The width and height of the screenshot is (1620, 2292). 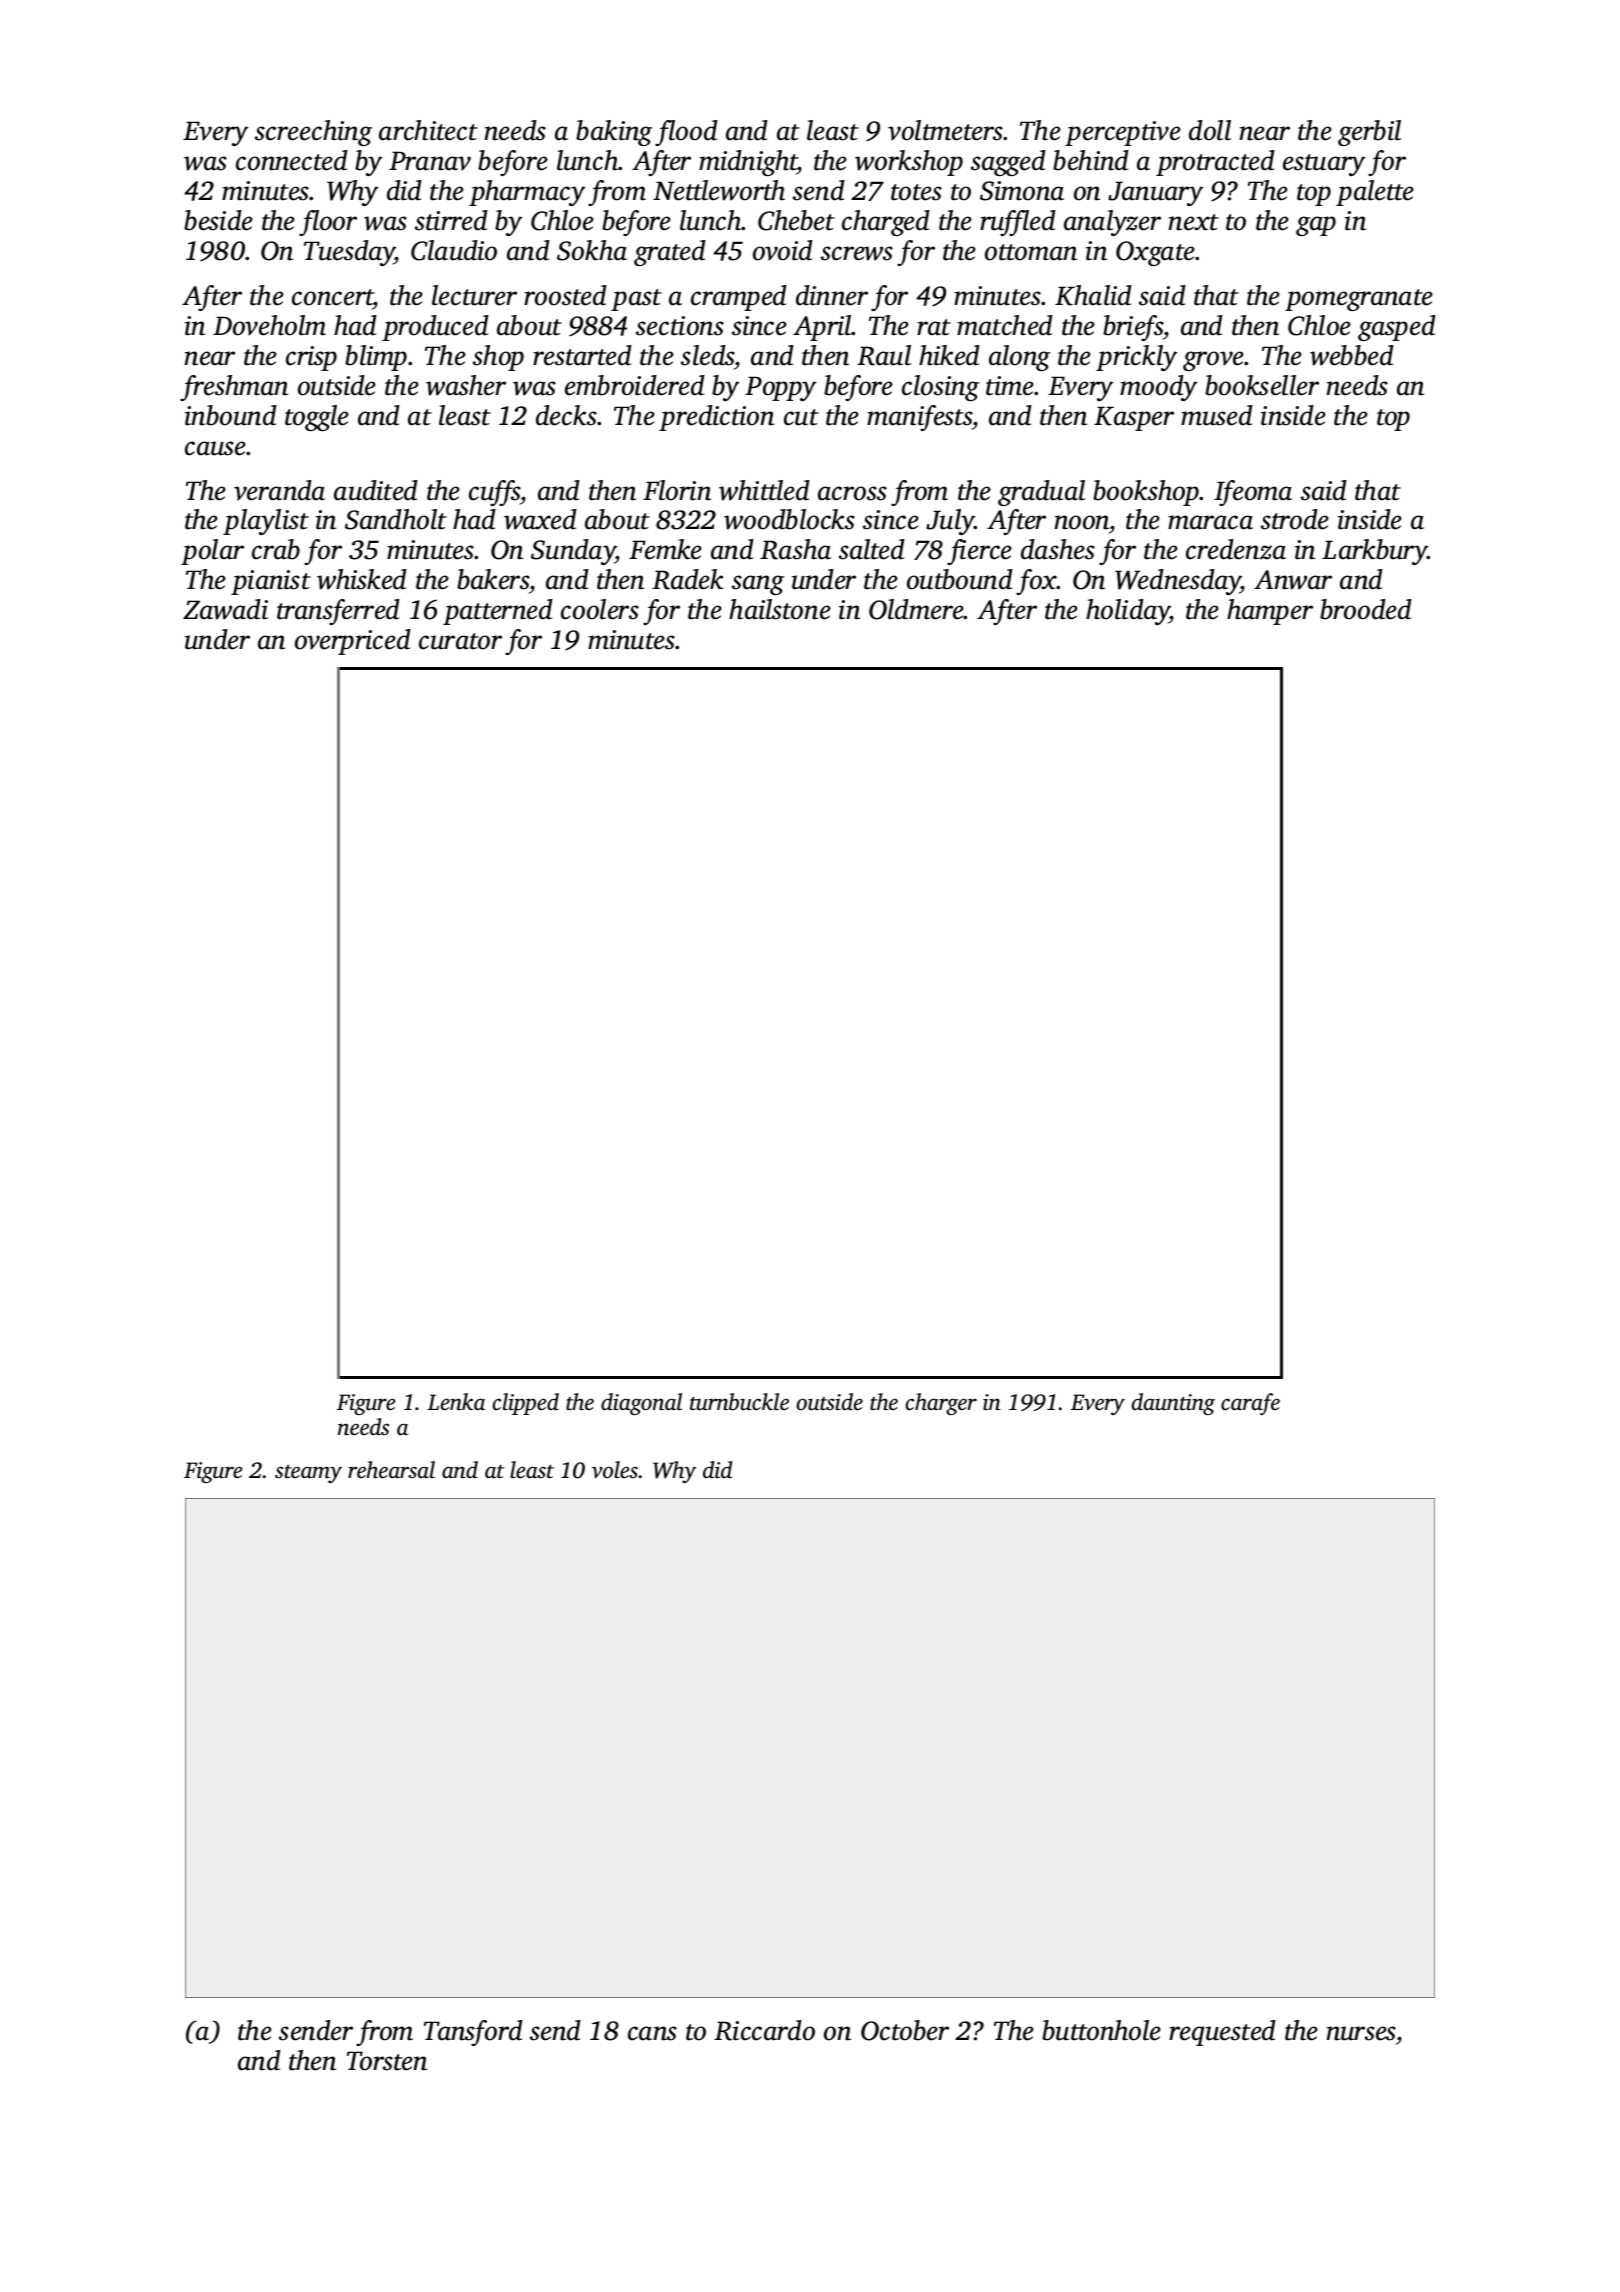 What do you see at coordinates (456, 1402) in the screenshot?
I see `Lenka` at bounding box center [456, 1402].
